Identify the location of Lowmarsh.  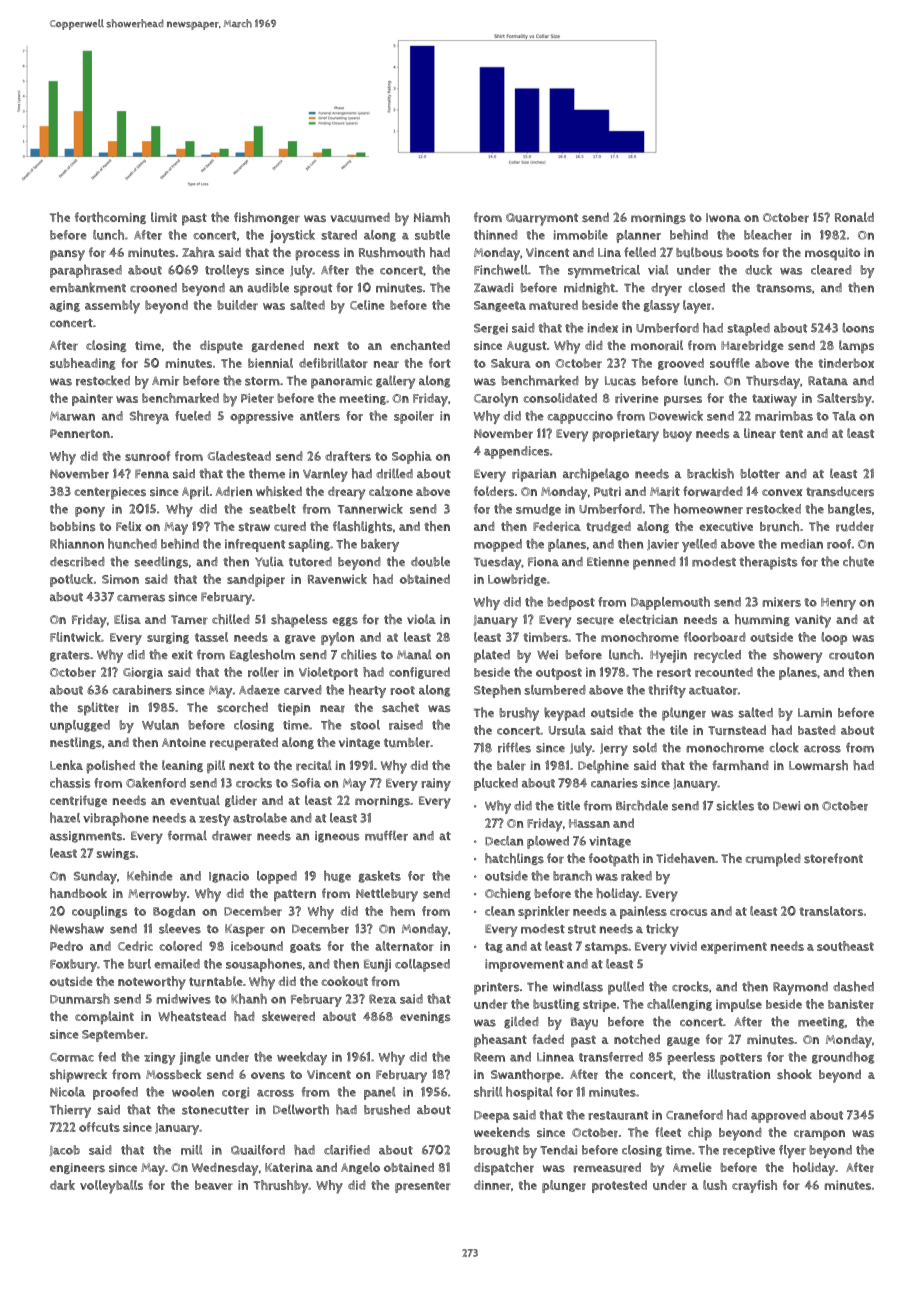
(818, 765).
